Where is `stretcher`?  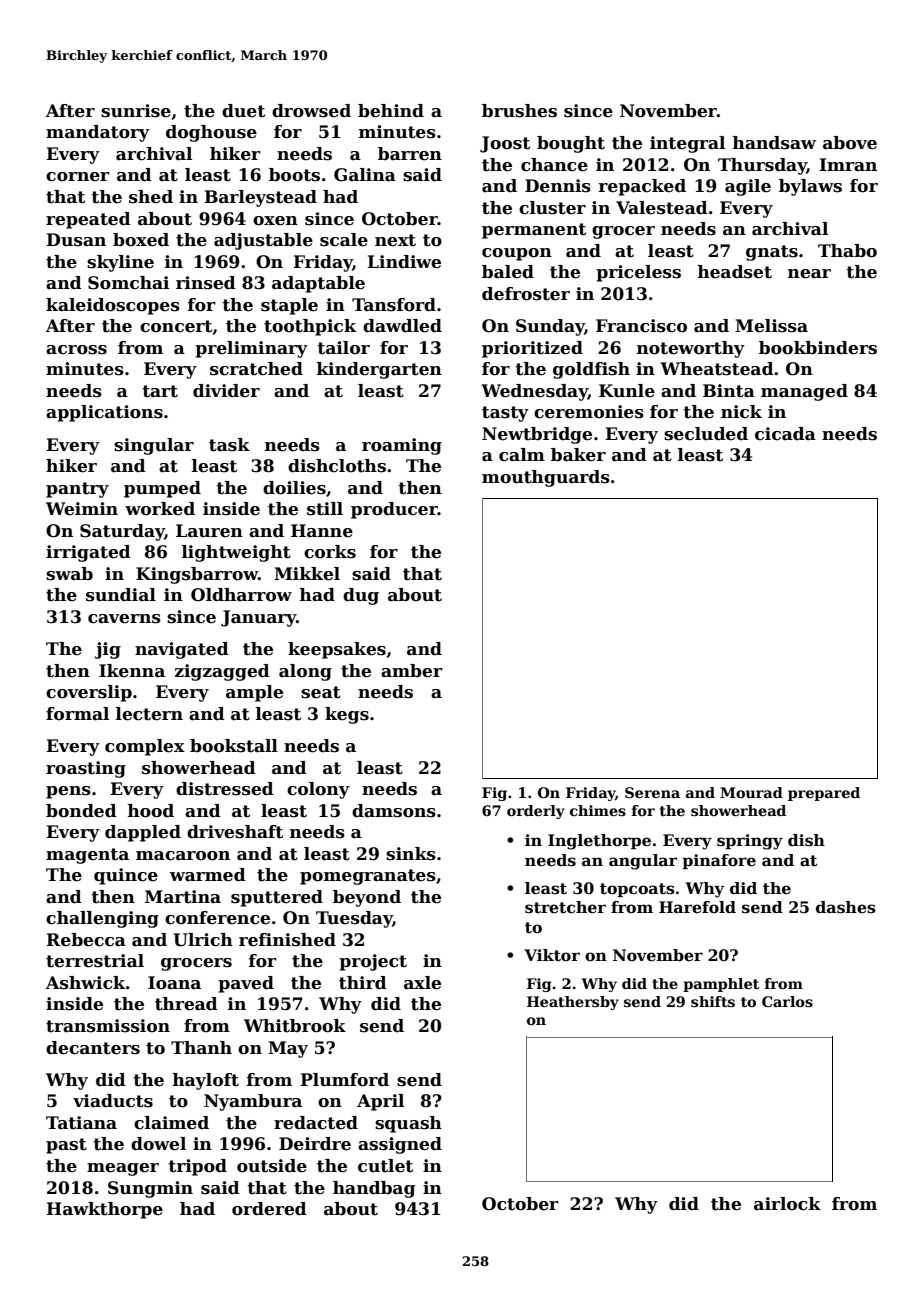 stretcher is located at coordinates (565, 907).
